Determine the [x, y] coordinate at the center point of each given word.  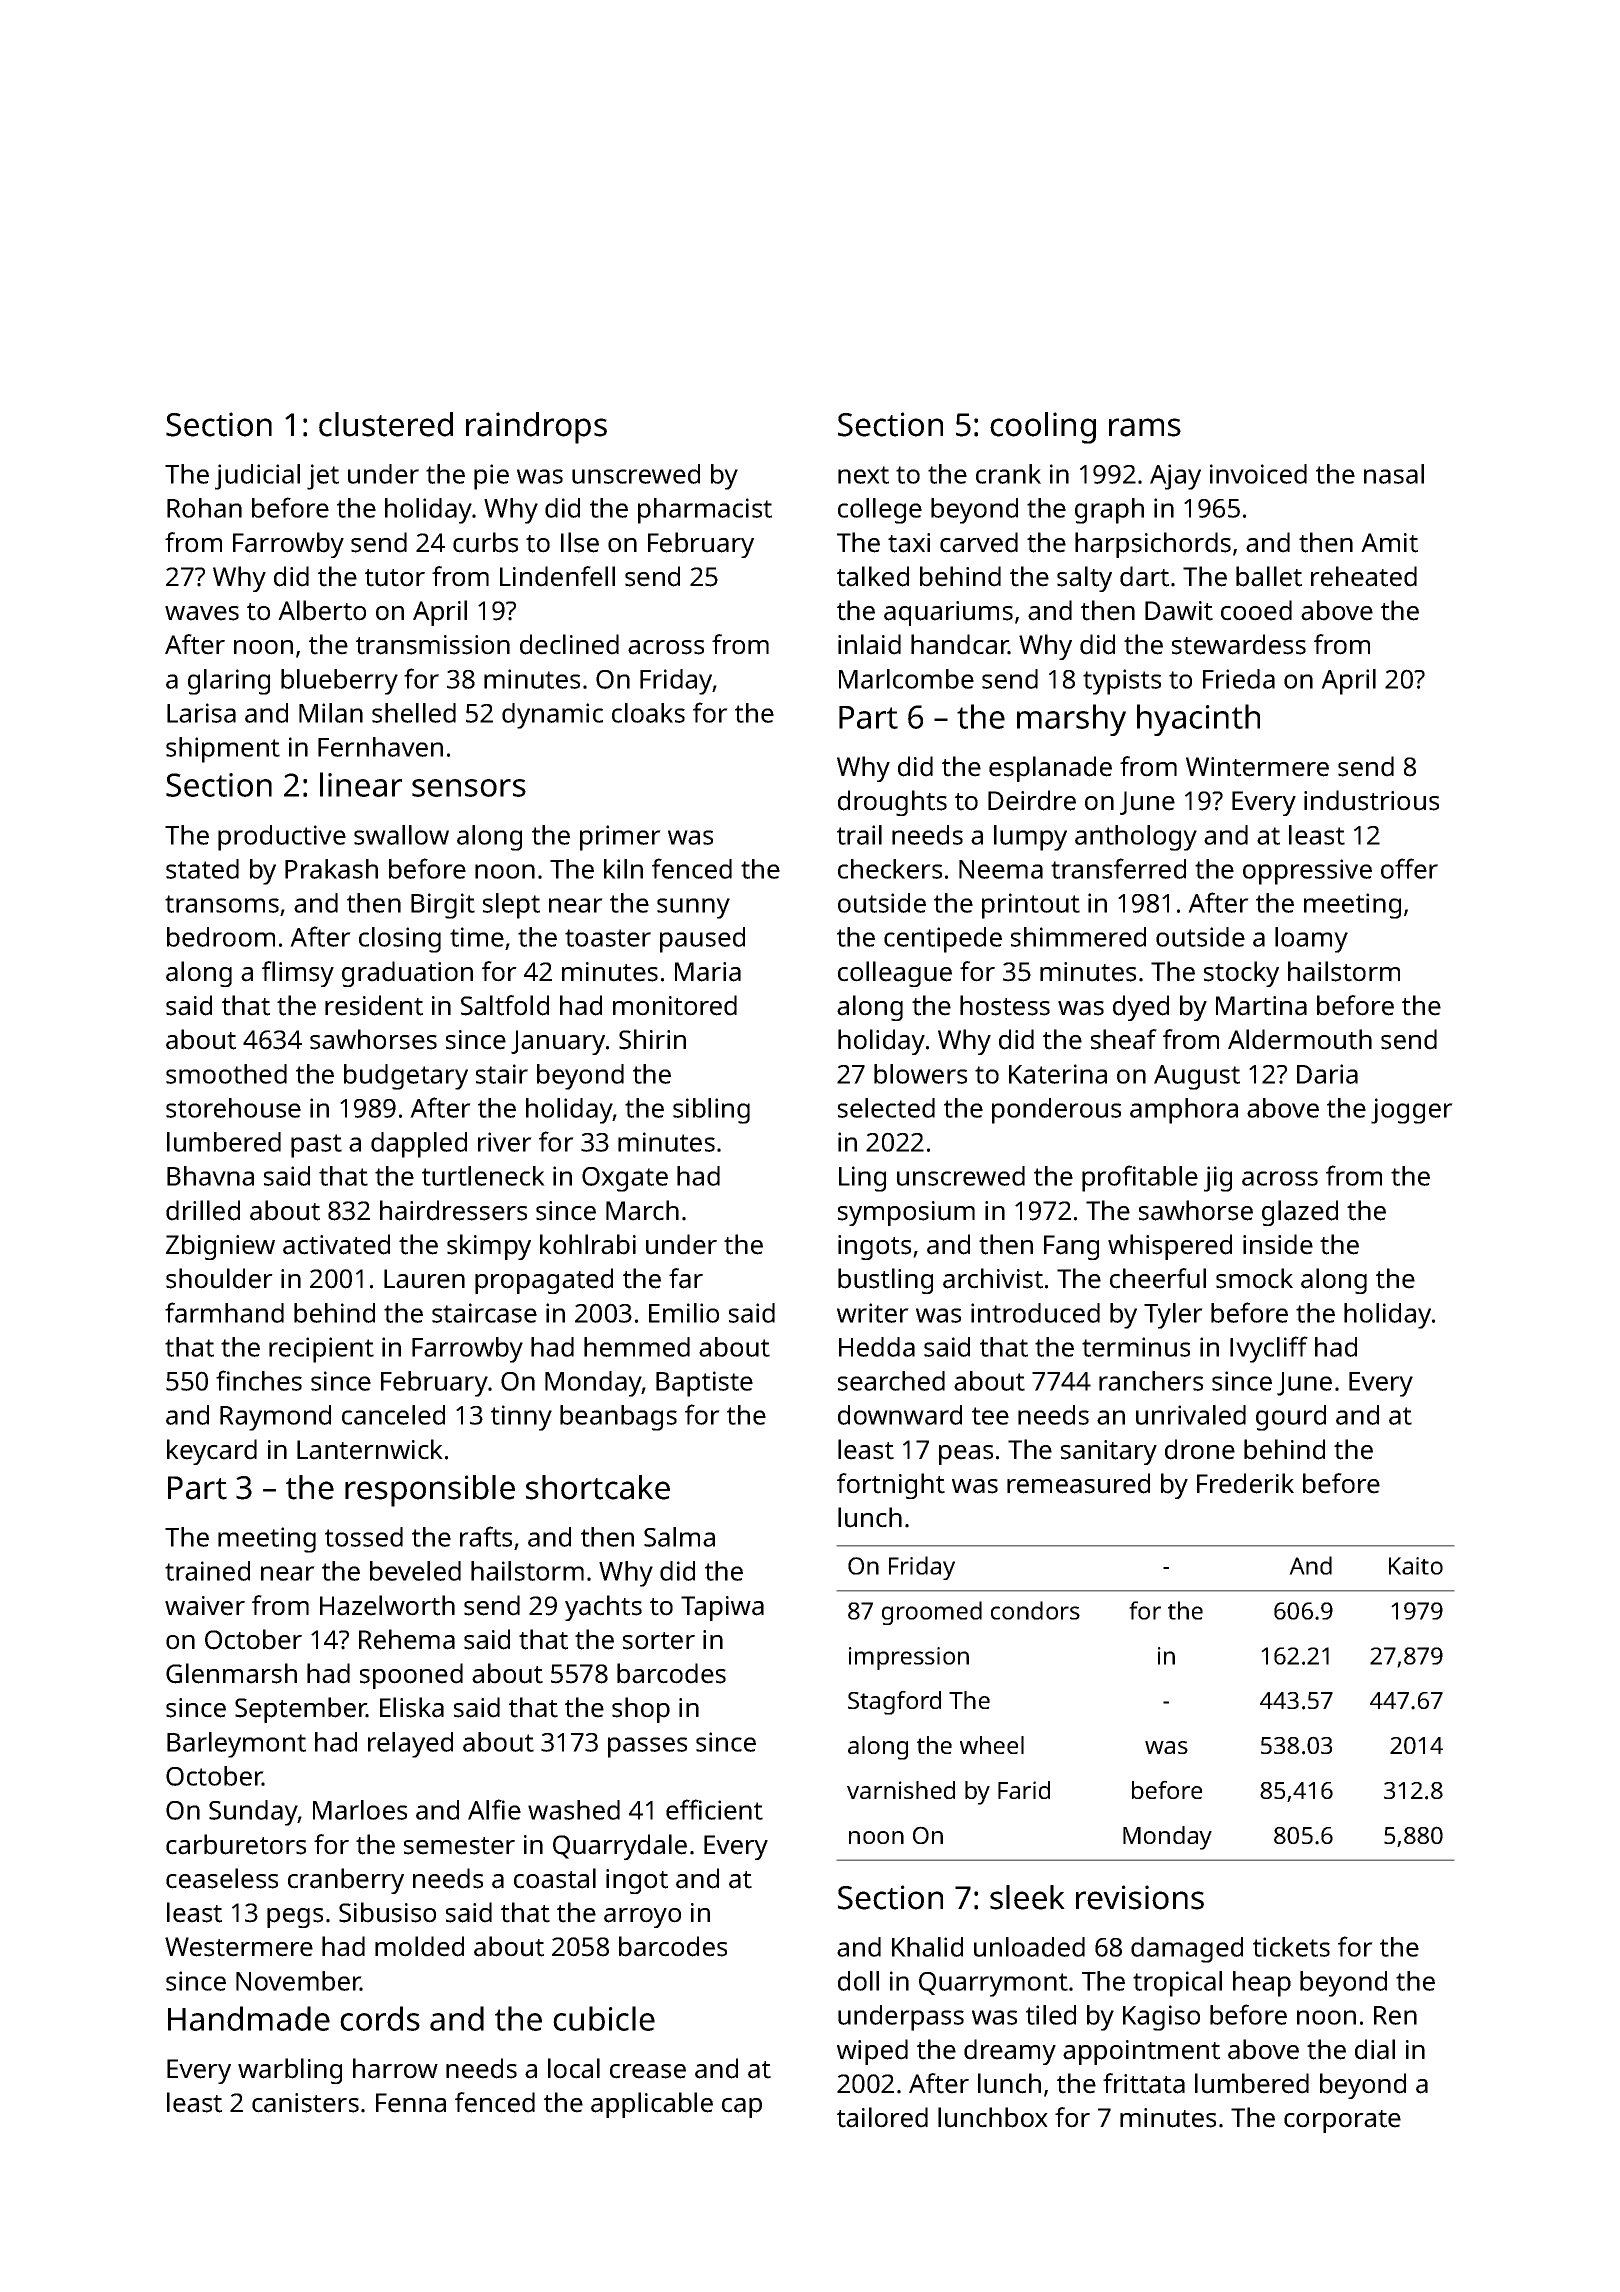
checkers [890, 869]
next [863, 475]
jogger [1412, 1111]
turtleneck [483, 1176]
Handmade [249, 2018]
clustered [386, 424]
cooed [1256, 610]
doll [858, 1981]
